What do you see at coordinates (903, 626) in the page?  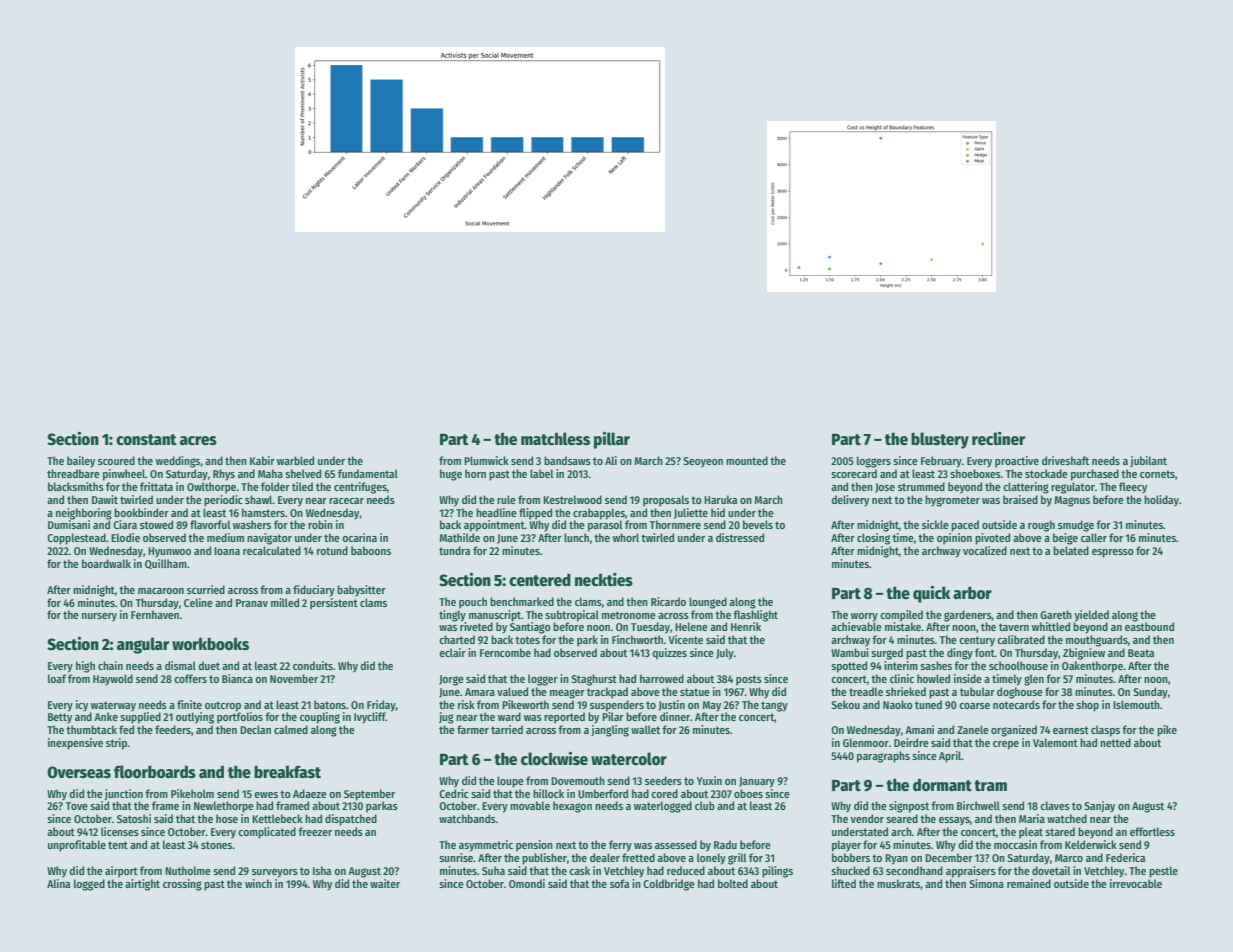 I see `mistake` at bounding box center [903, 626].
